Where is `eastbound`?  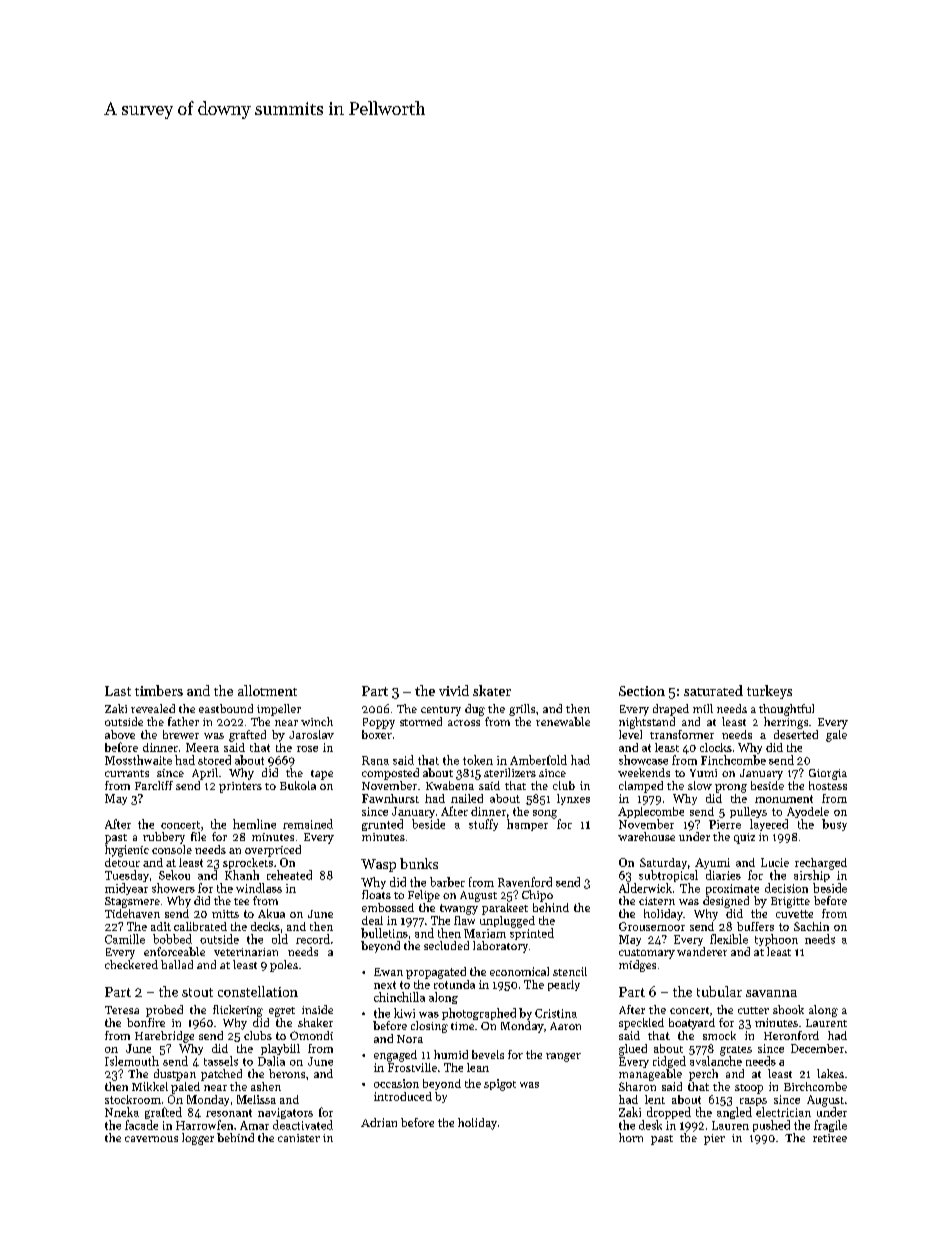
eastbound is located at coordinates (226, 708).
